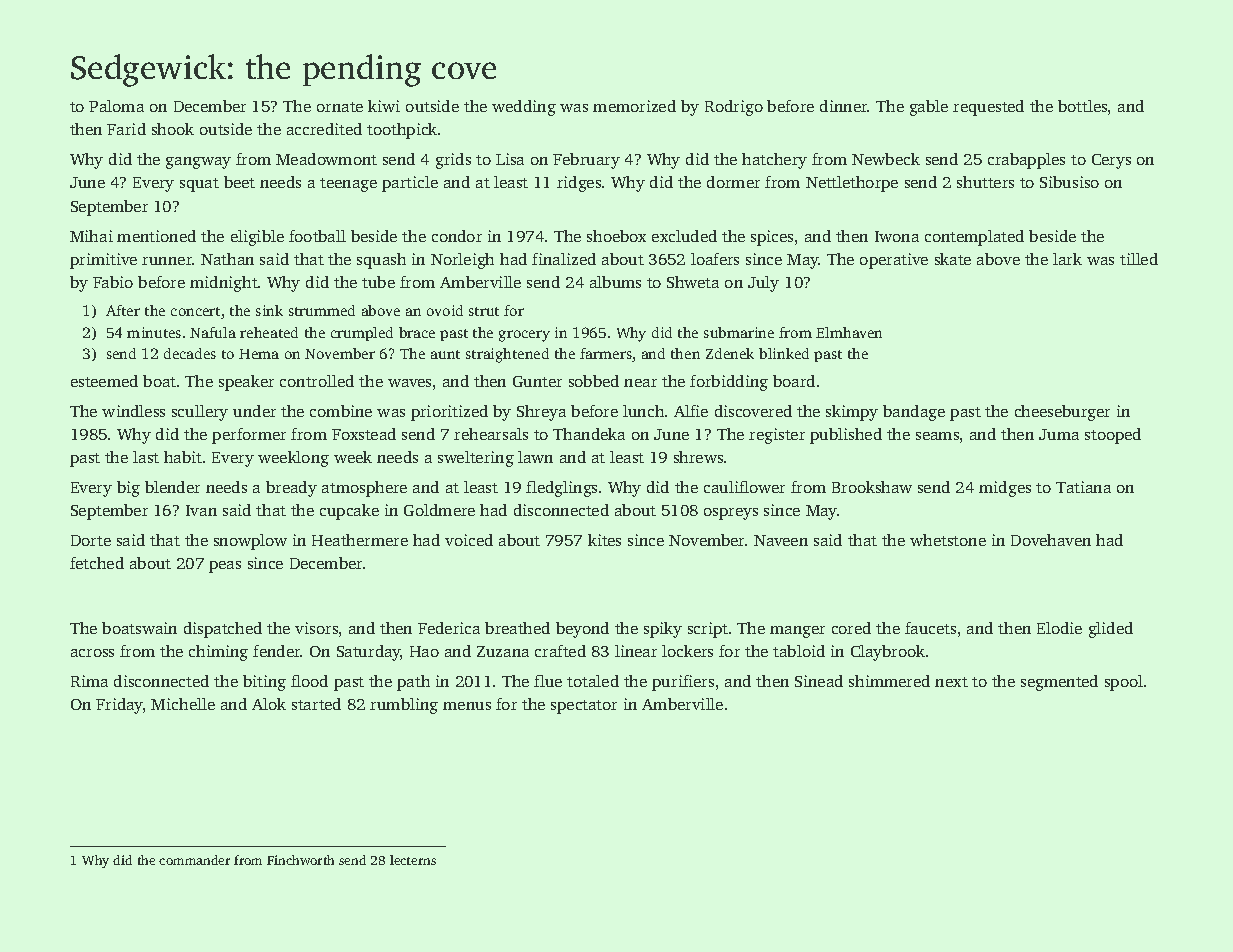  Describe the element at coordinates (1059, 683) in the image. I see `segmented` at that location.
